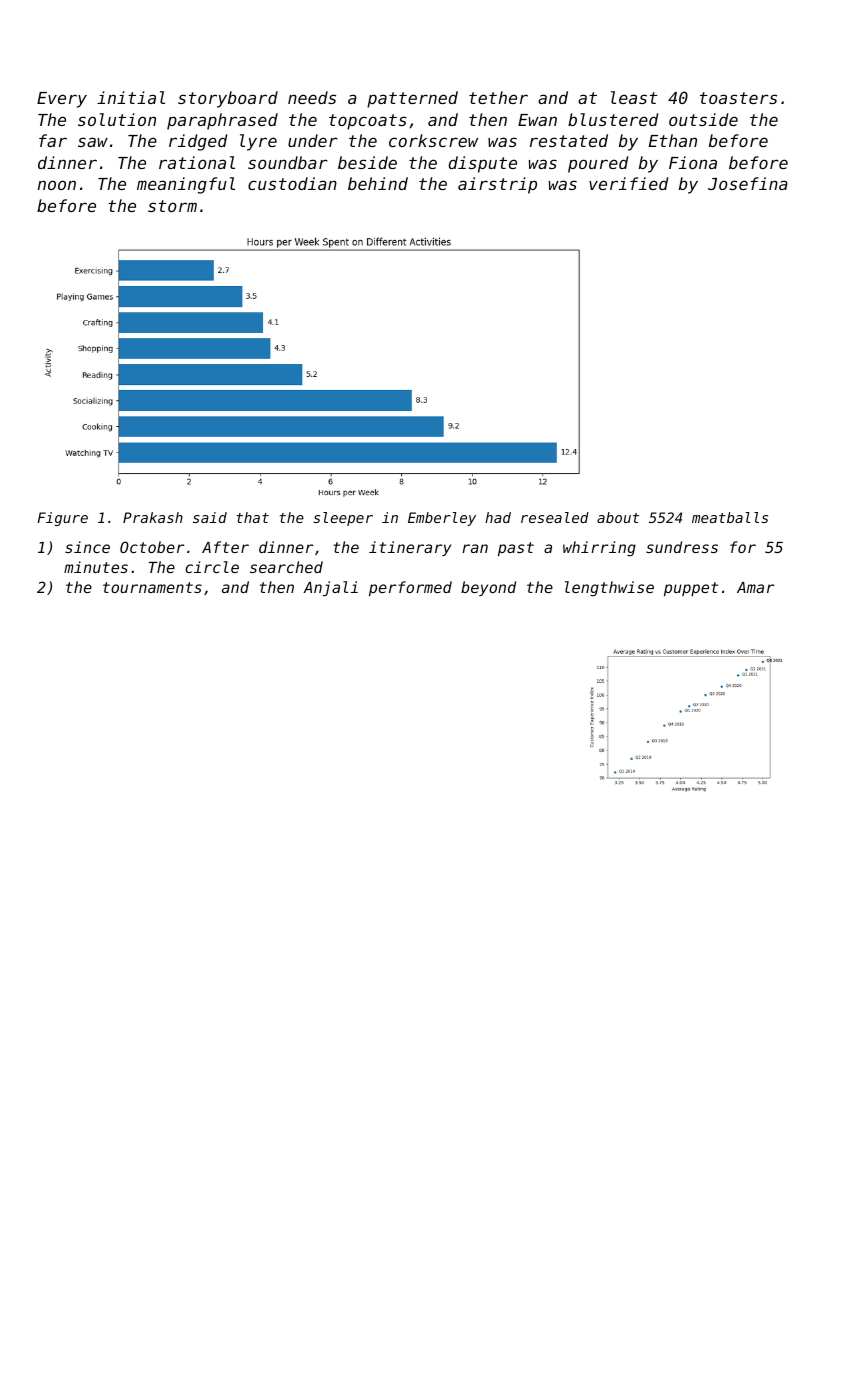  What do you see at coordinates (442, 519) in the screenshot?
I see `Emberley` at bounding box center [442, 519].
